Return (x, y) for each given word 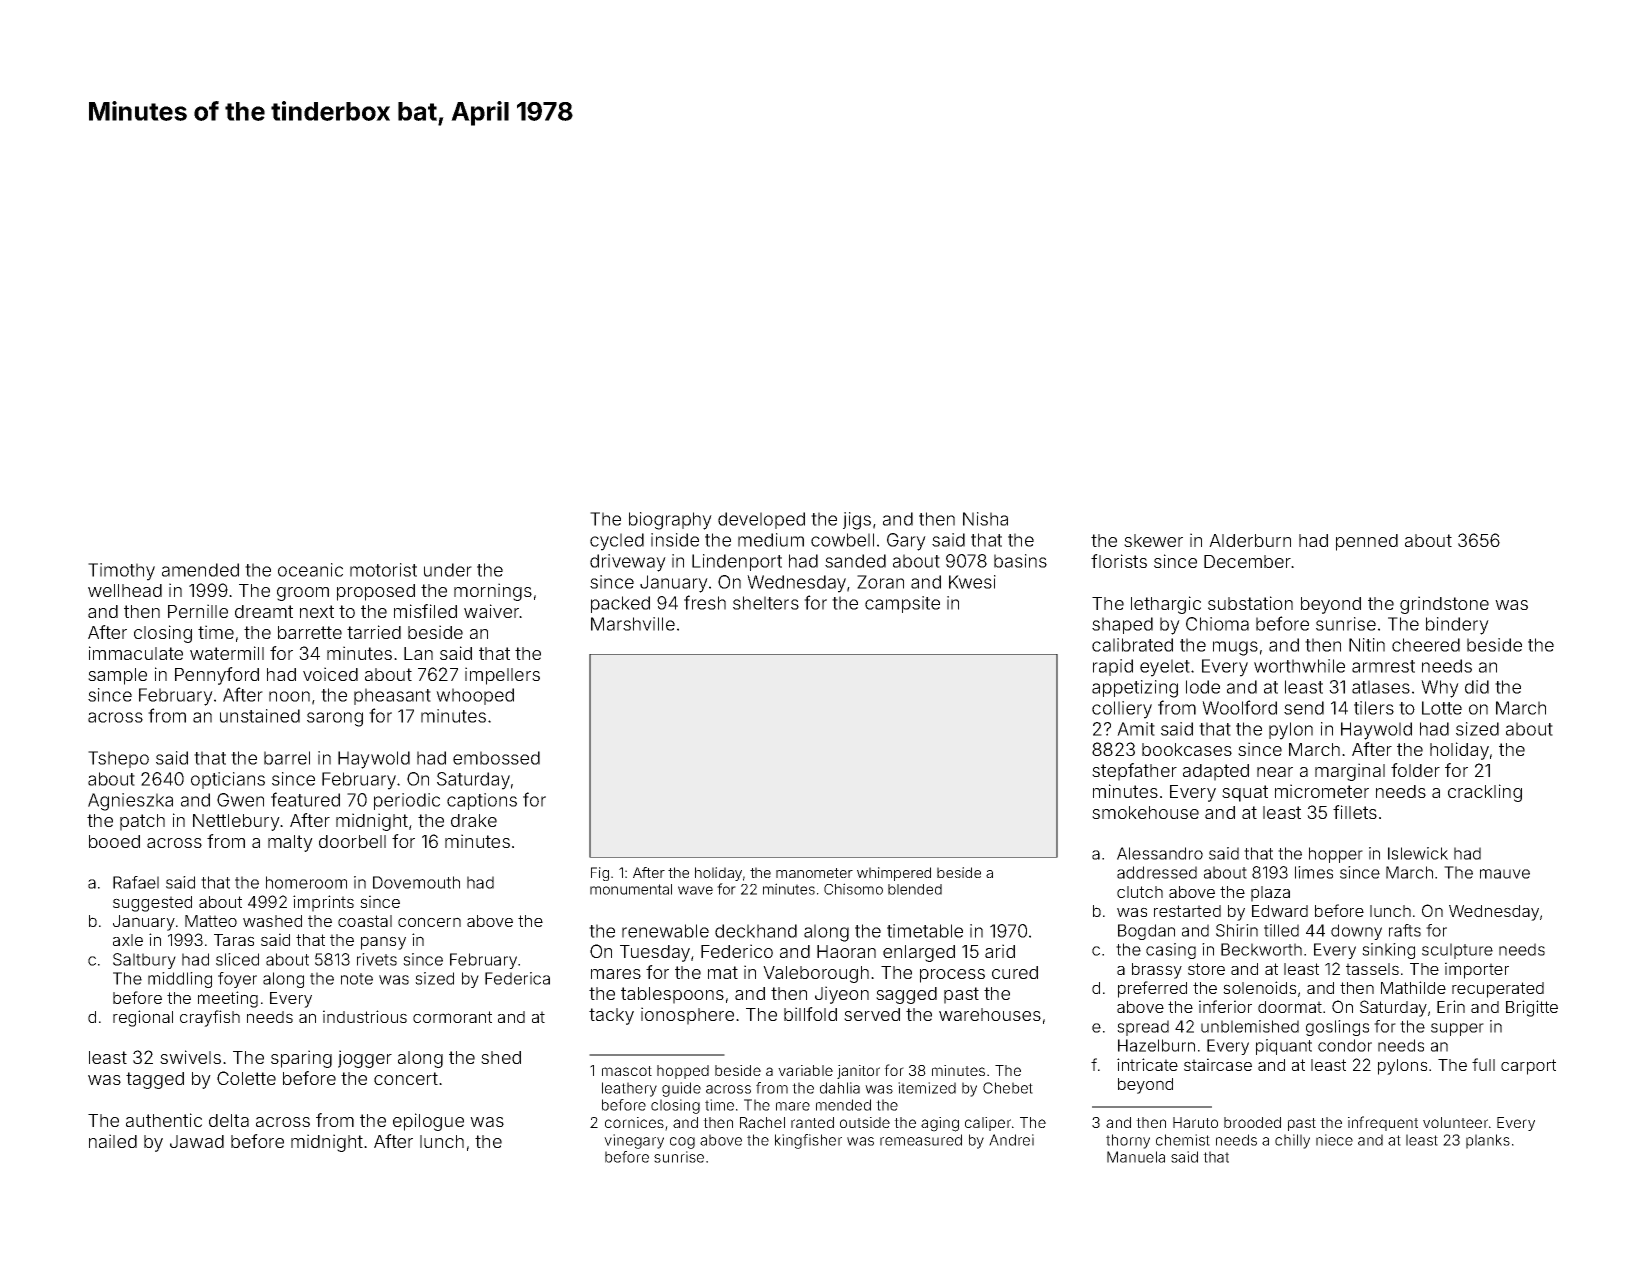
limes (1314, 872)
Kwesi (972, 582)
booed (114, 841)
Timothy (121, 572)
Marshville (633, 624)
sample (117, 676)
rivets (377, 959)
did (1477, 687)
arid (1000, 951)
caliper (988, 1124)
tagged (155, 1080)
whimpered (894, 874)
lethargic (1166, 605)
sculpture (1457, 951)
